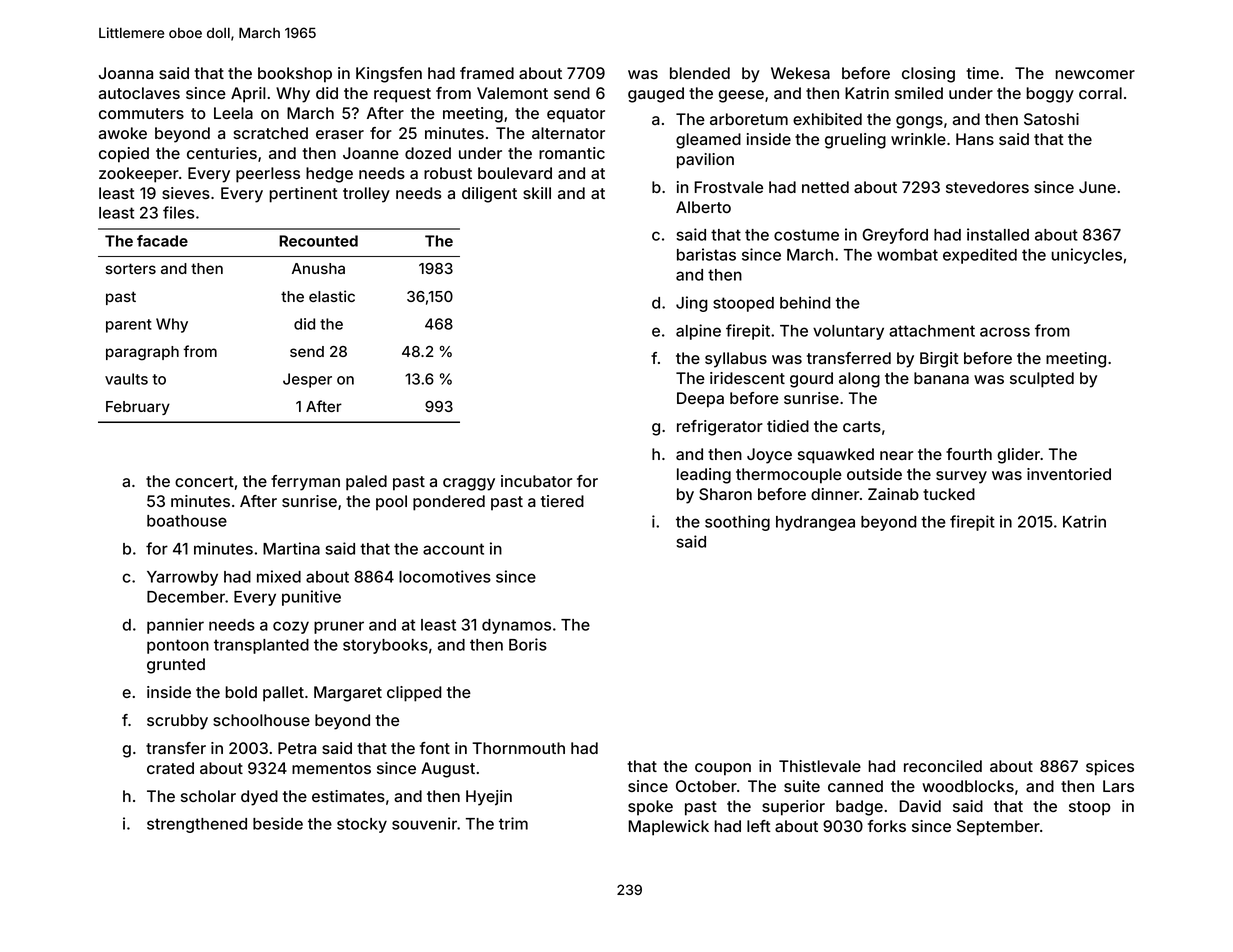  Describe the element at coordinates (700, 400) in the image. I see `Deepa` at that location.
